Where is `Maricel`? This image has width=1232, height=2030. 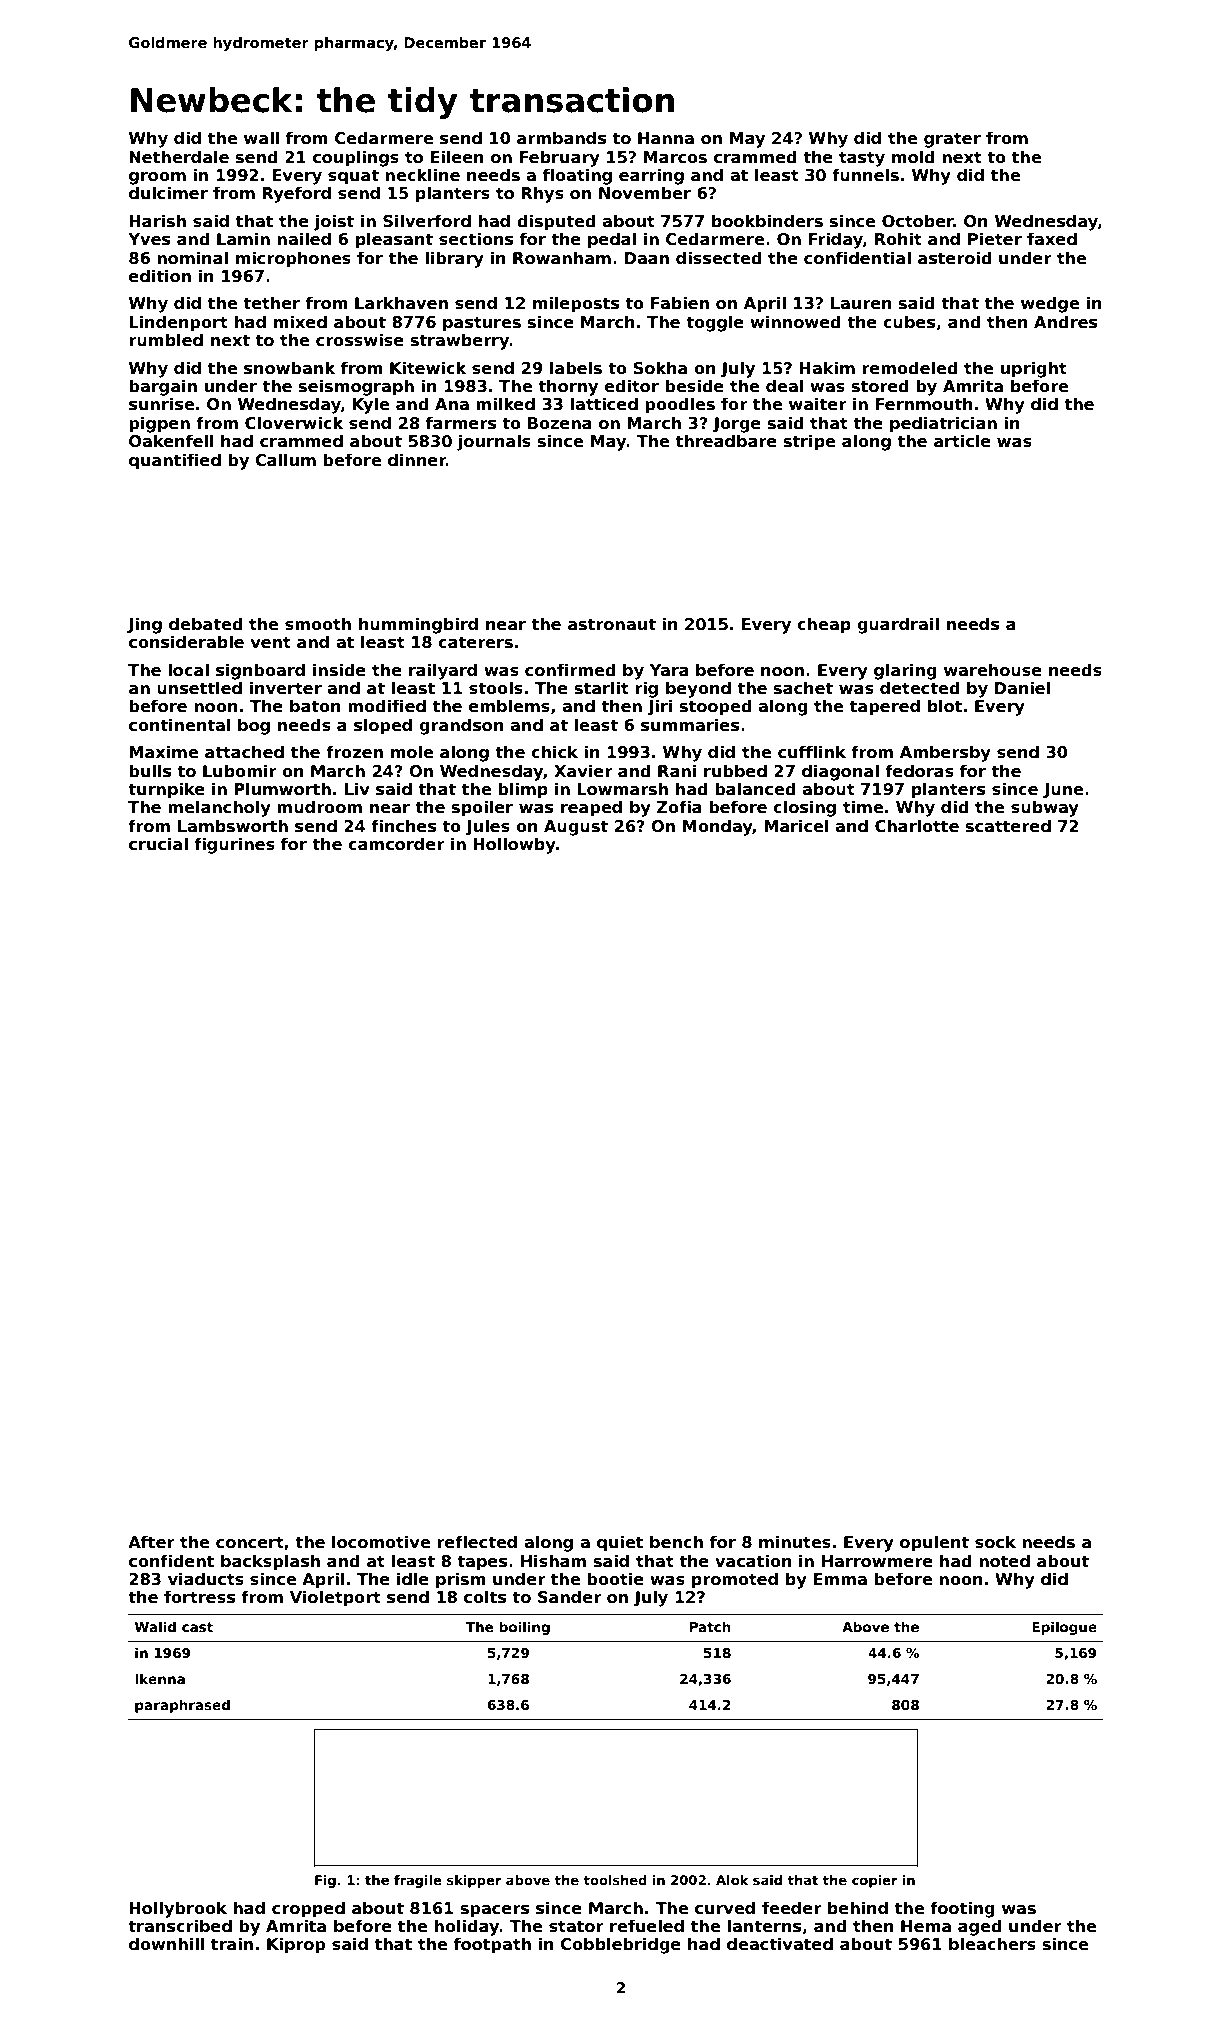
Maricel is located at coordinates (796, 826).
